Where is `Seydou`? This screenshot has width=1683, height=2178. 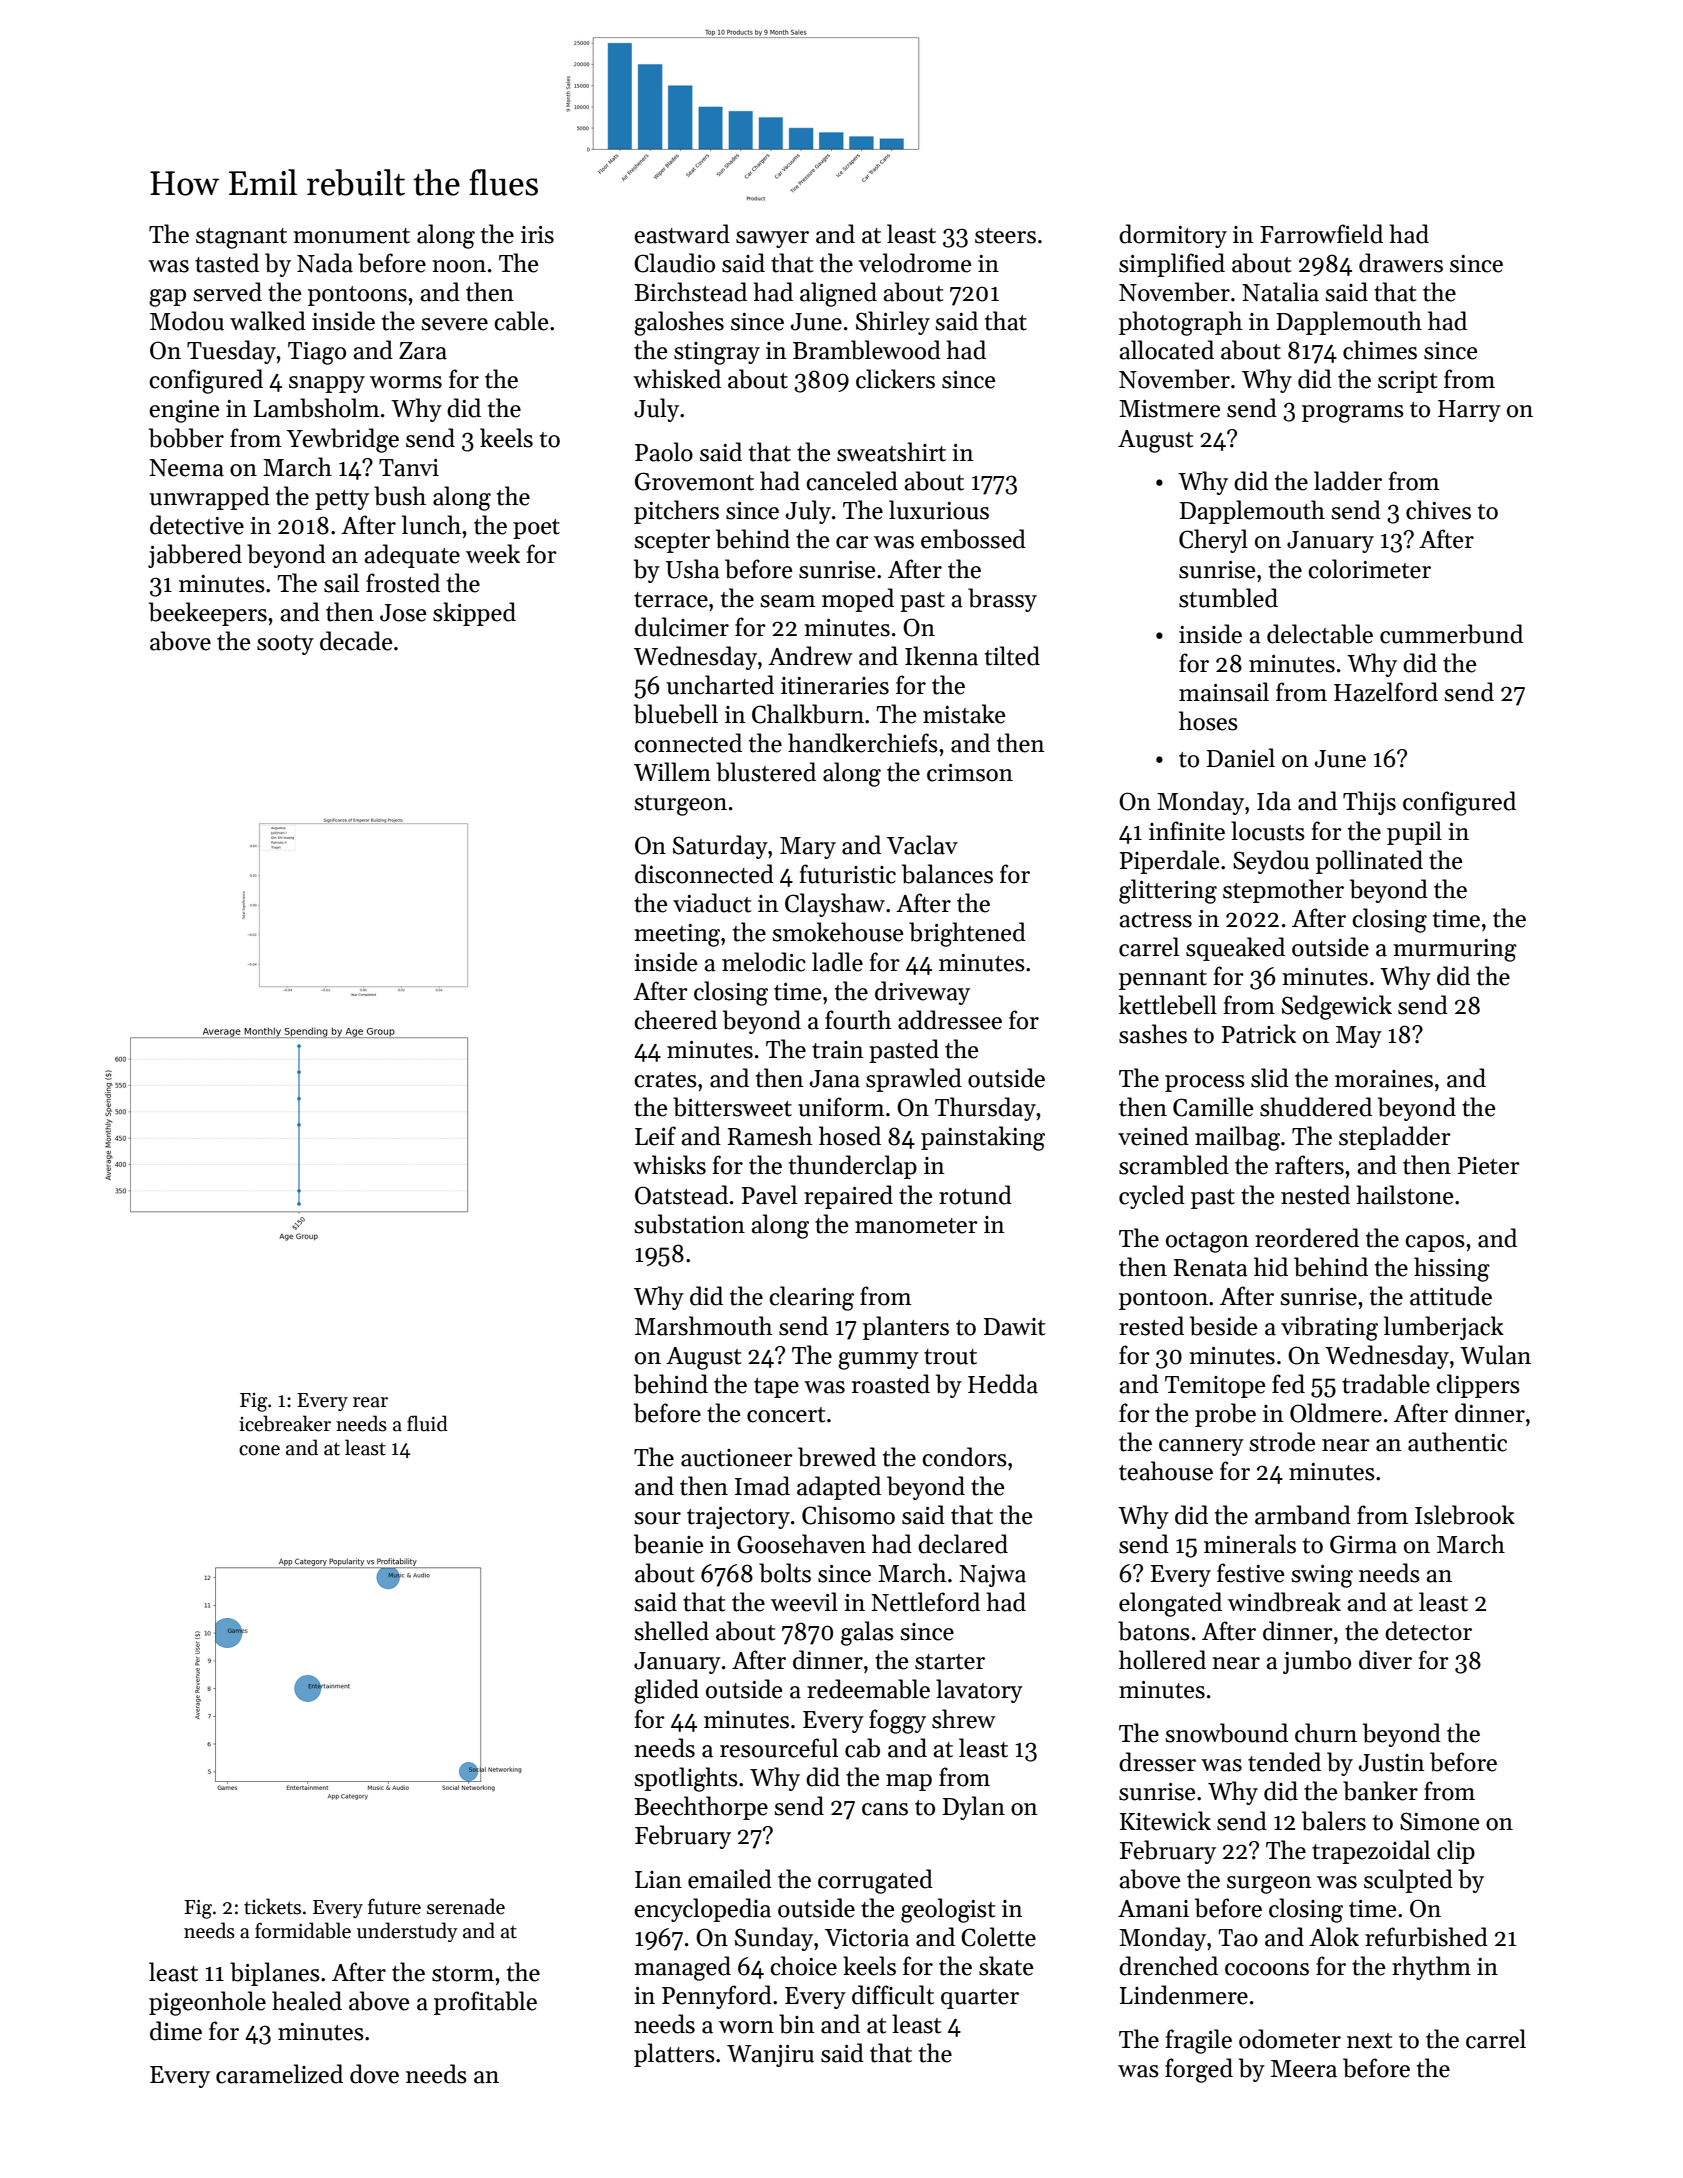 Seydou is located at coordinates (1271, 862).
